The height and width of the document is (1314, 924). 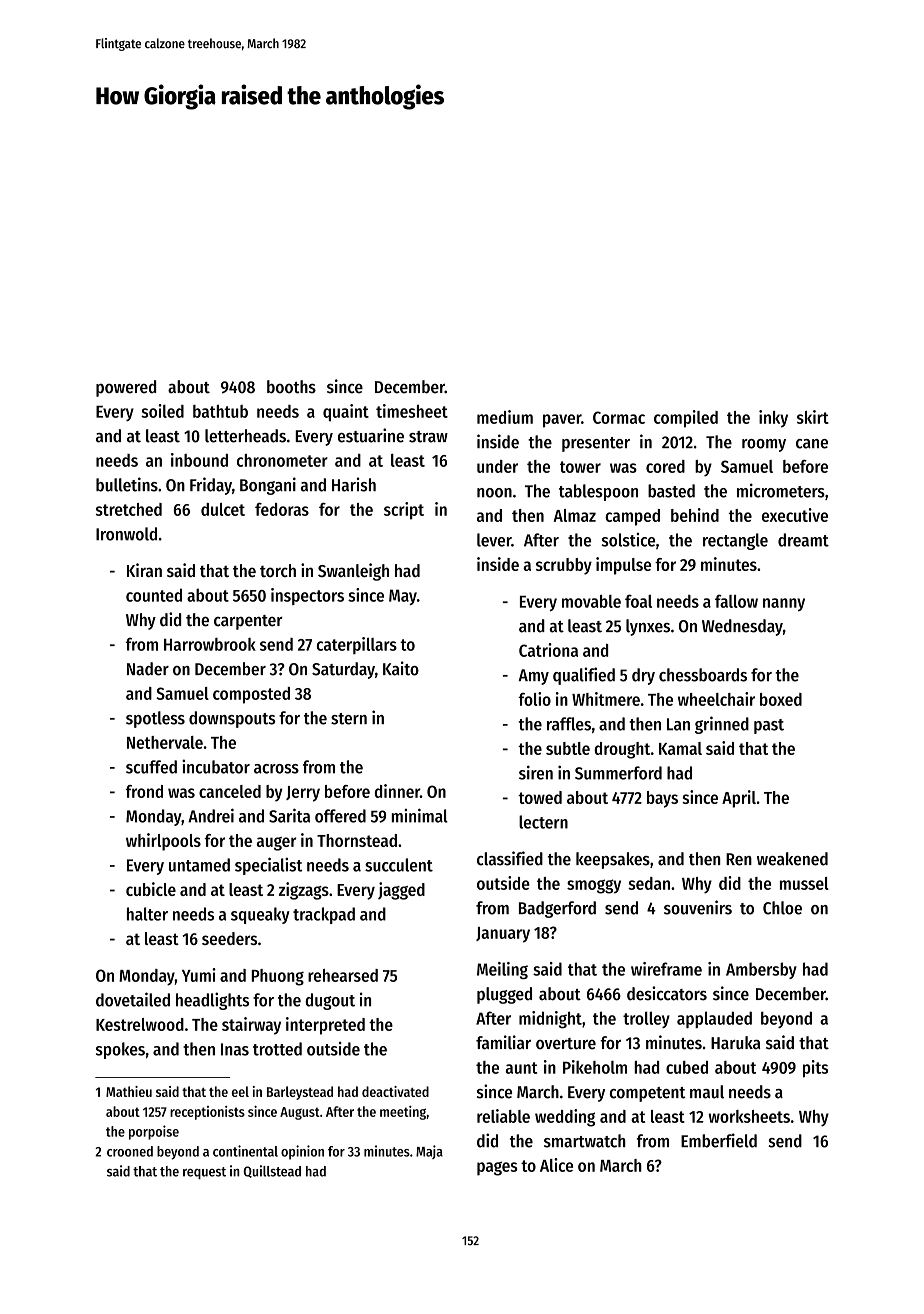 I want to click on specialist, so click(x=268, y=866).
